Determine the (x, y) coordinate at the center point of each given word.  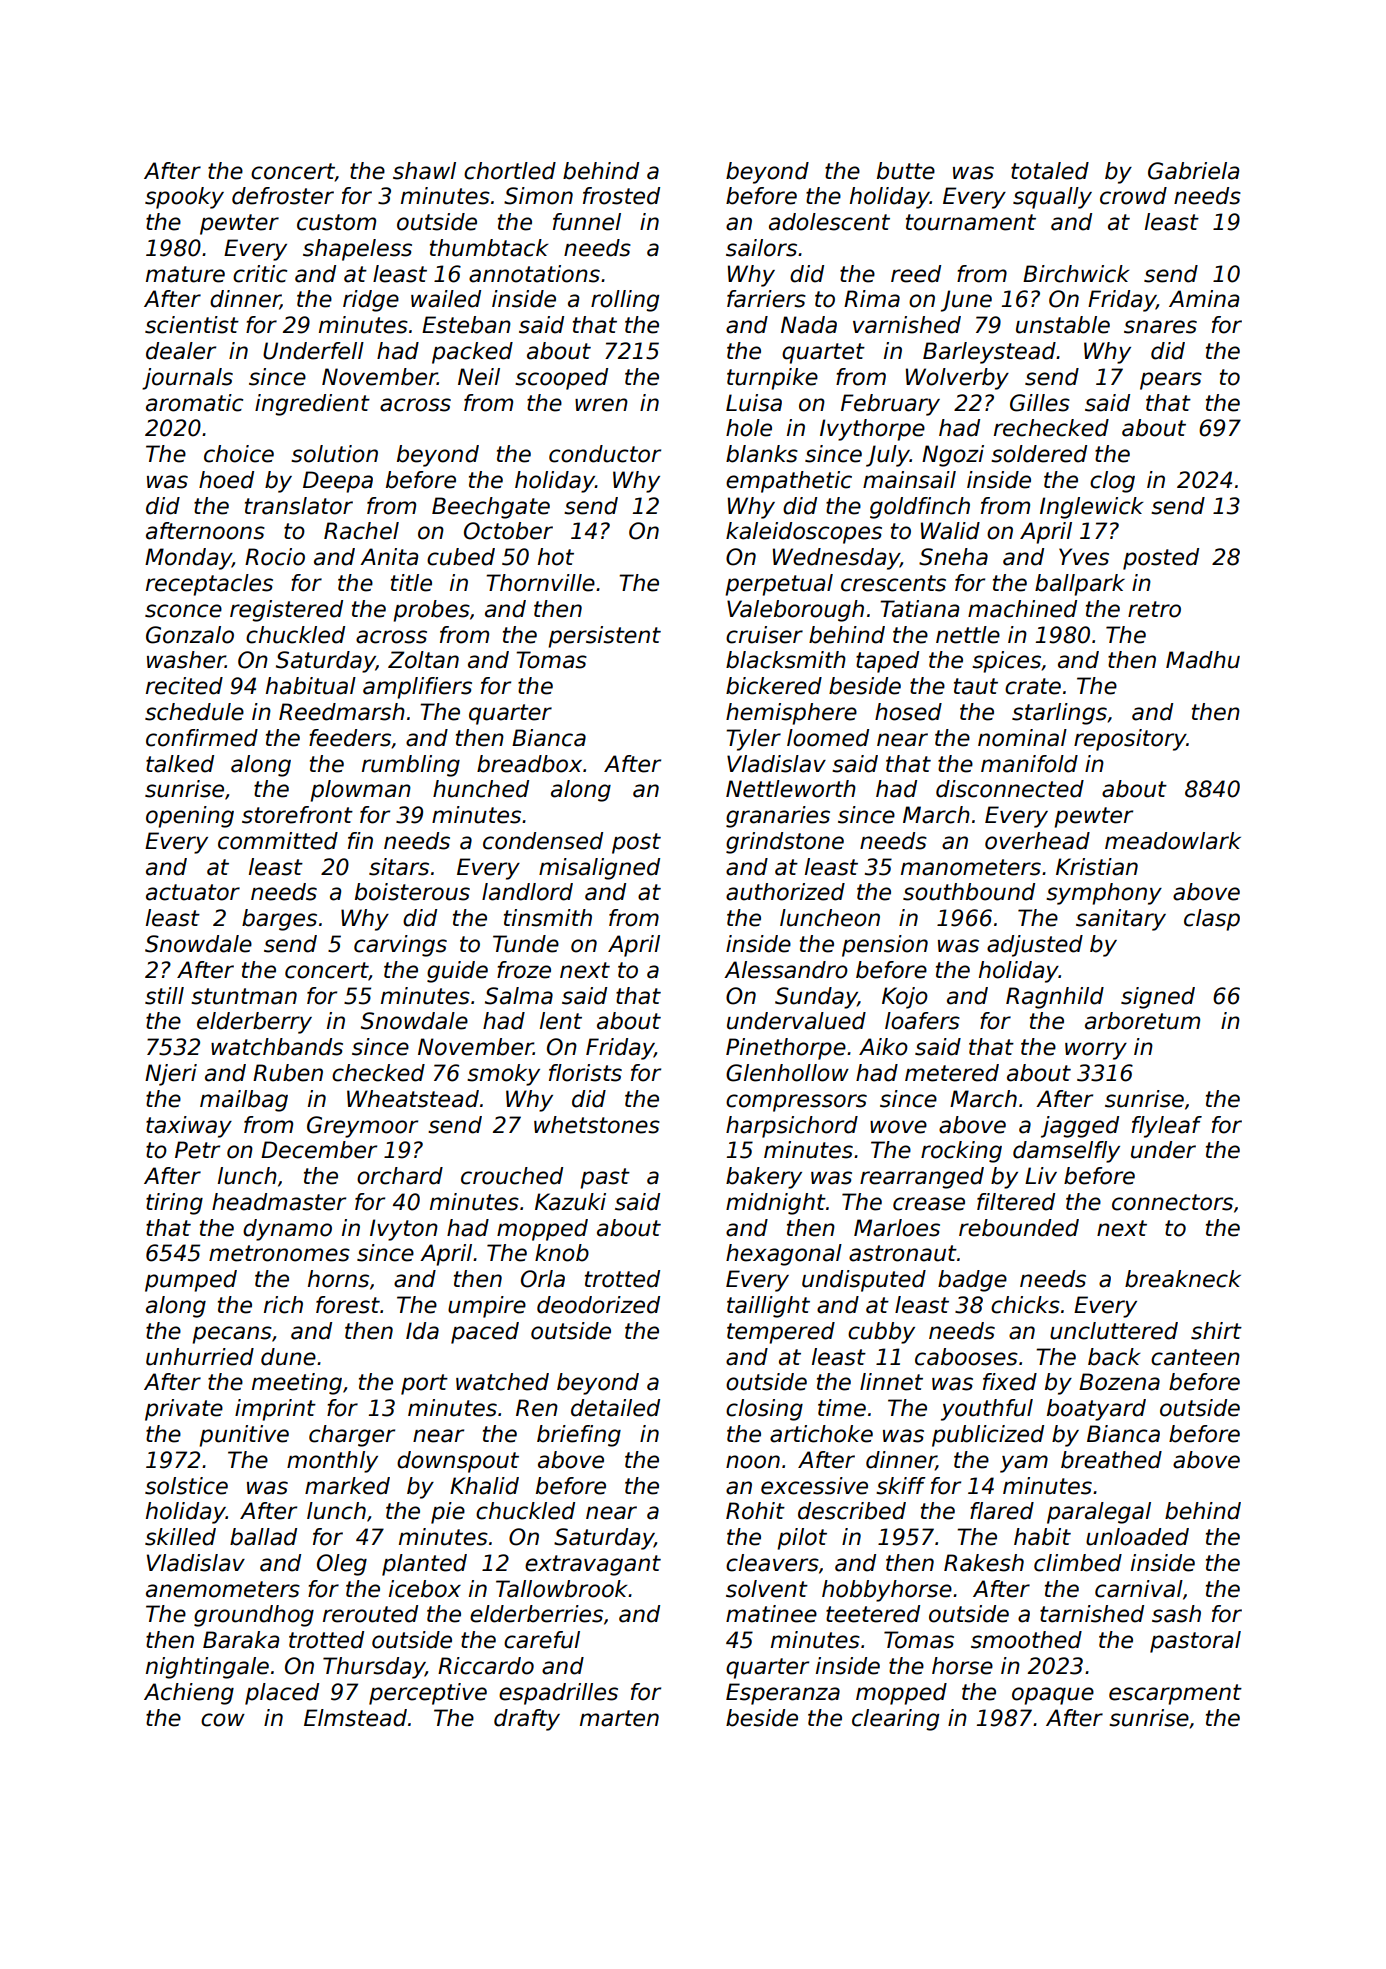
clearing (895, 1720)
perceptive (428, 1694)
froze (524, 970)
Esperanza (783, 1694)
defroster (283, 196)
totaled (1050, 171)
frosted (621, 196)
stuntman (244, 996)
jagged (1080, 1127)
